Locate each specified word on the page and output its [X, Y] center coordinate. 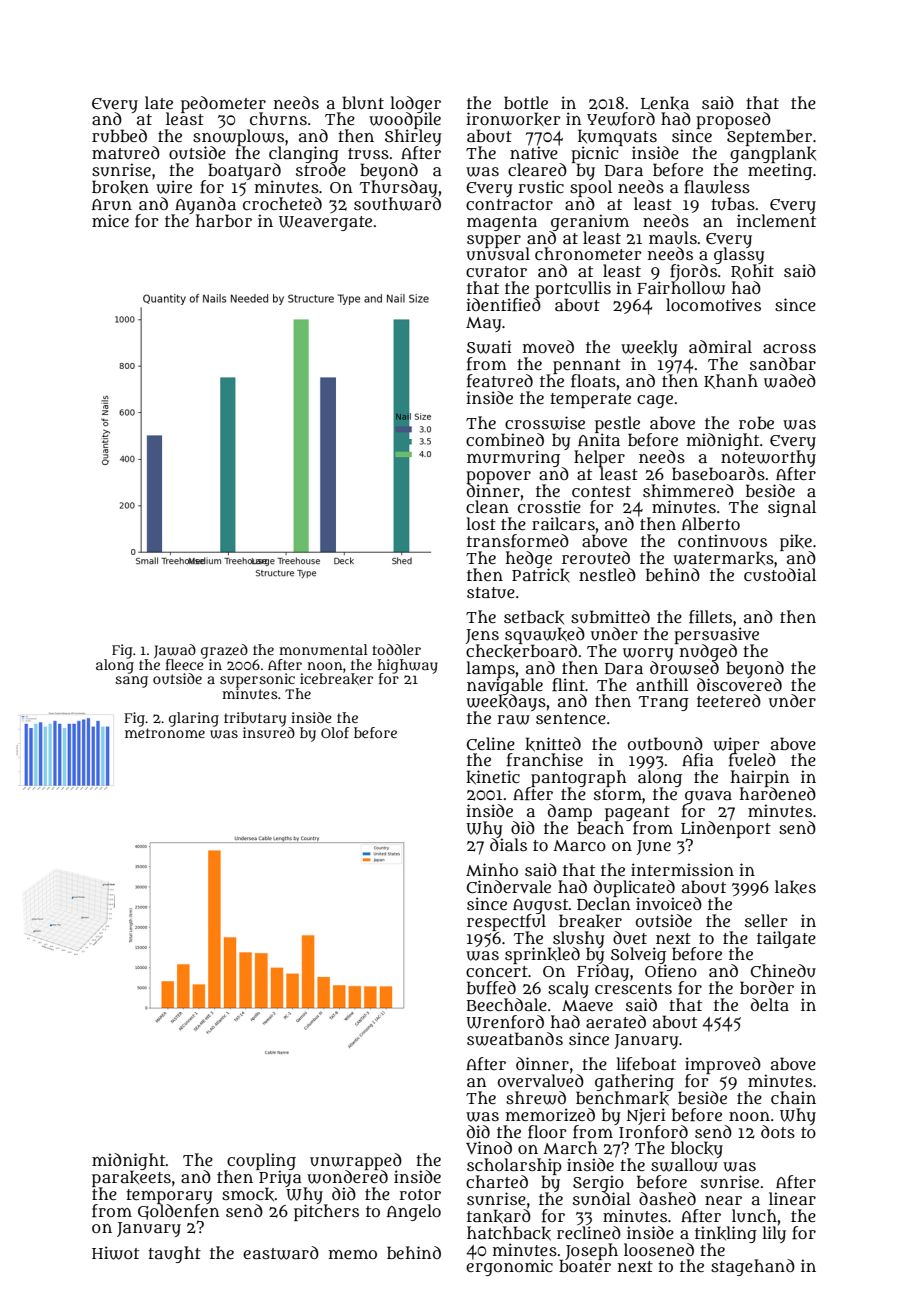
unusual [498, 254]
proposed [733, 120]
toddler [396, 649]
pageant [637, 813]
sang [131, 682]
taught [174, 1254]
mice [110, 220]
